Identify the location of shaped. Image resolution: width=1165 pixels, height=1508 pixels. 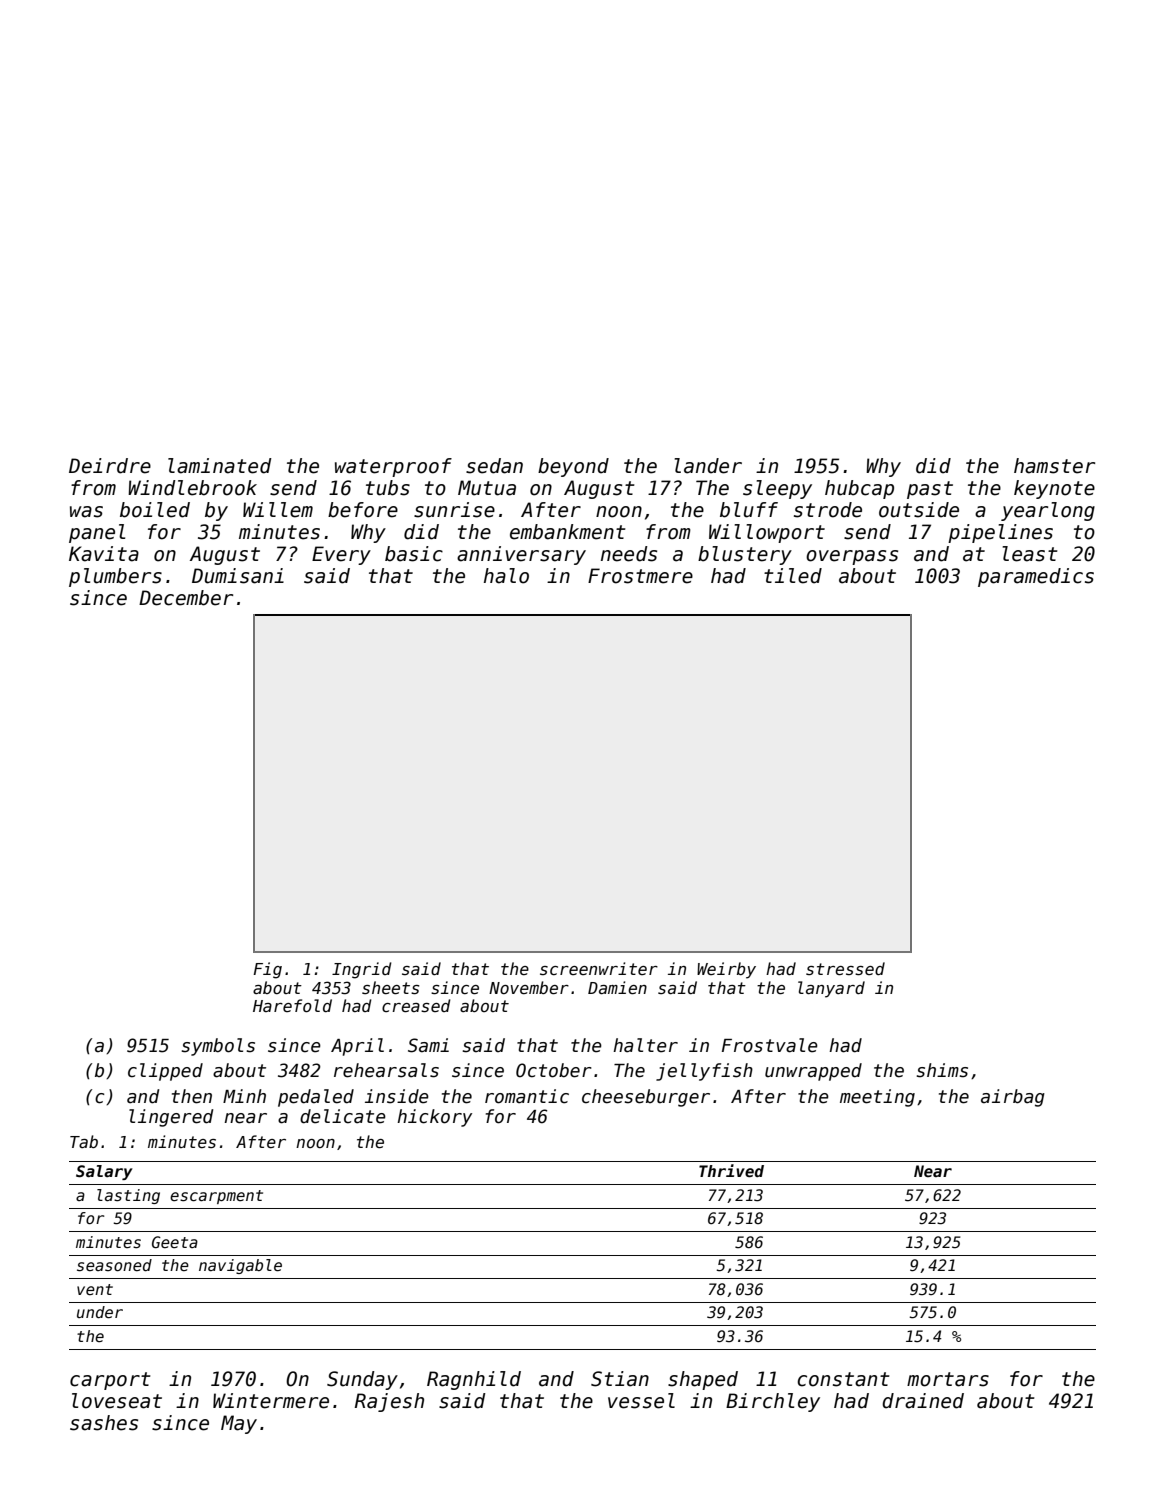
(703, 1380).
